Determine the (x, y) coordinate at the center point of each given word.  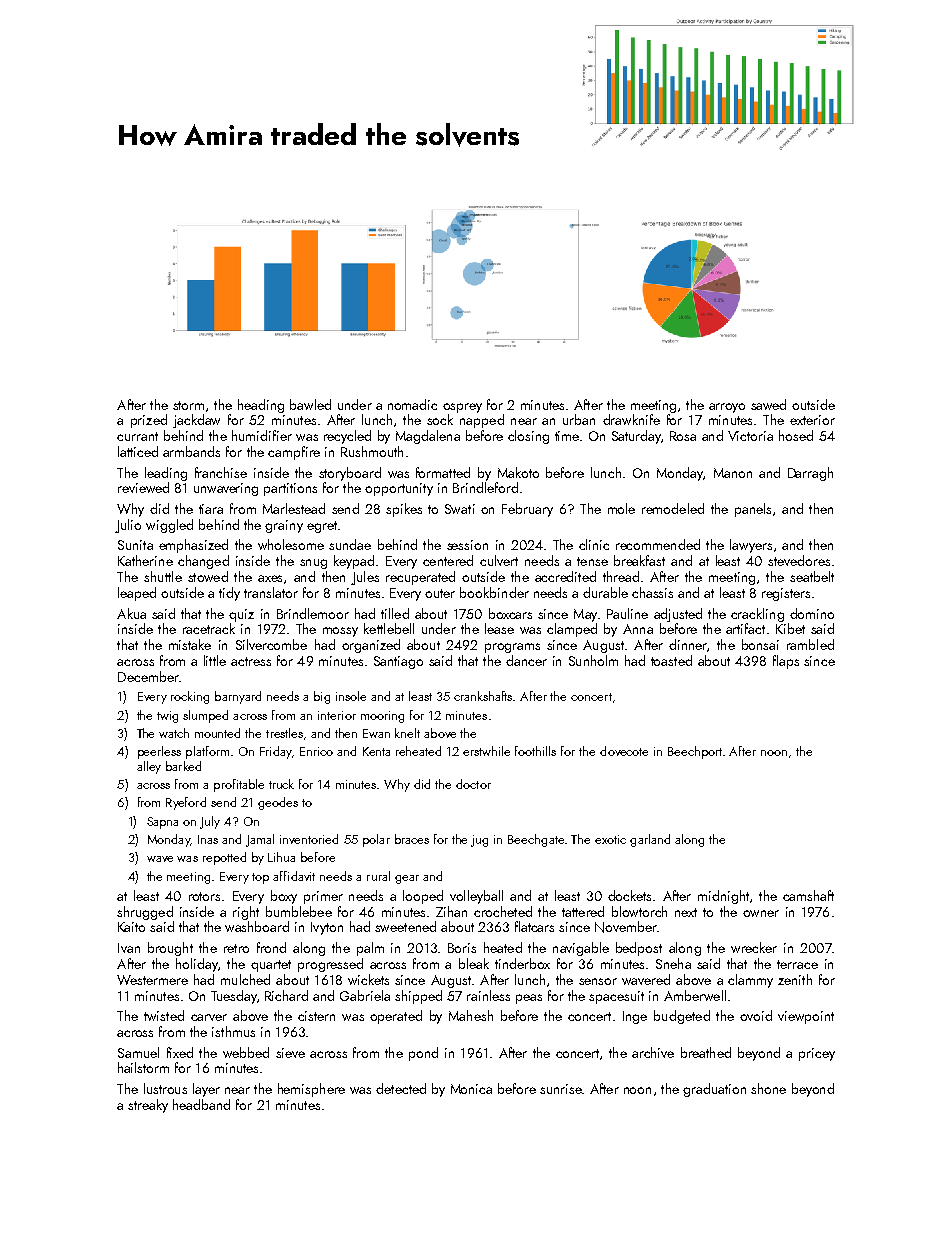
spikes (404, 510)
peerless (159, 752)
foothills (535, 751)
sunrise (561, 1089)
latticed (138, 451)
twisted (164, 1015)
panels (753, 510)
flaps (786, 662)
